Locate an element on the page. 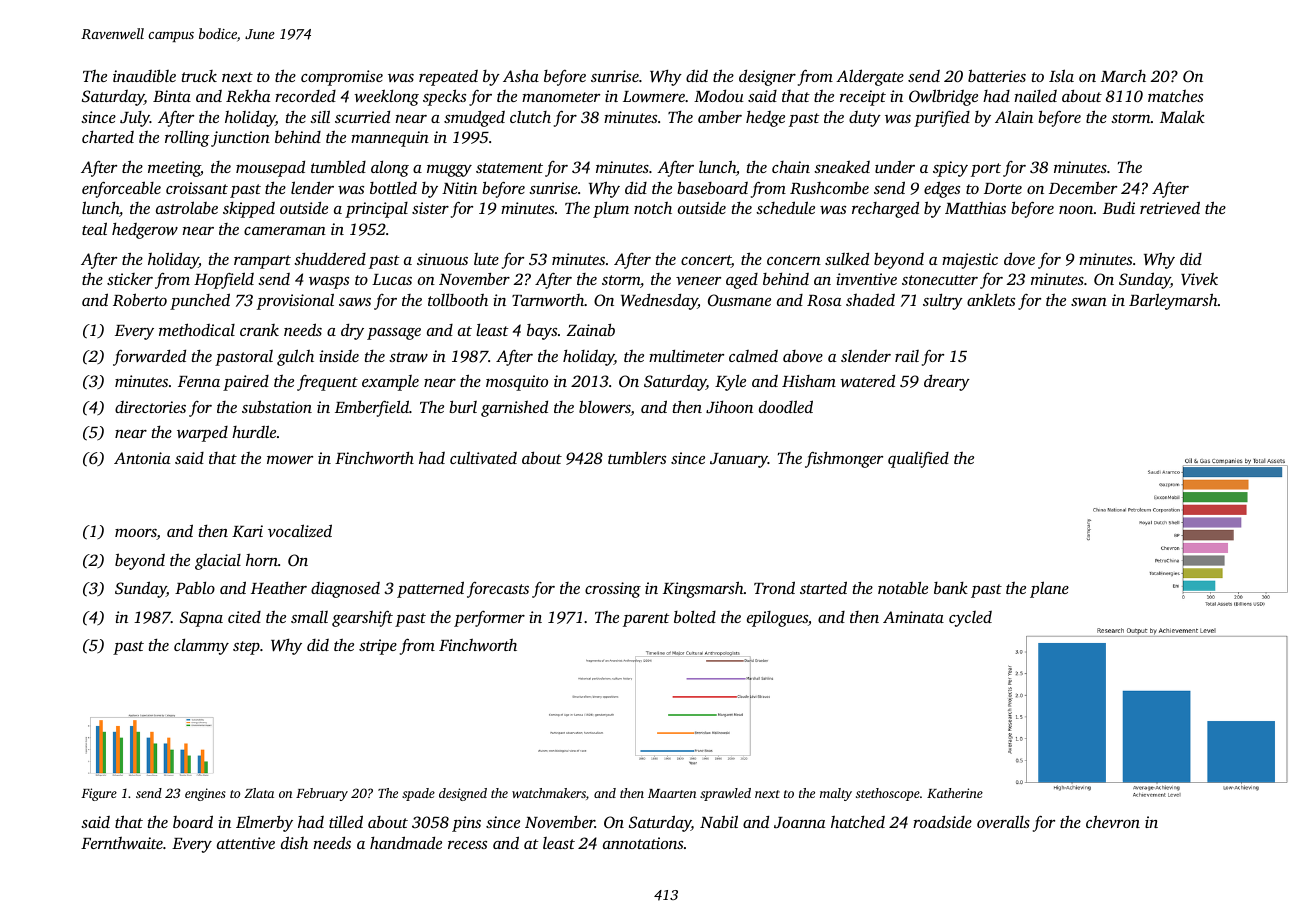  tumblers is located at coordinates (637, 457).
